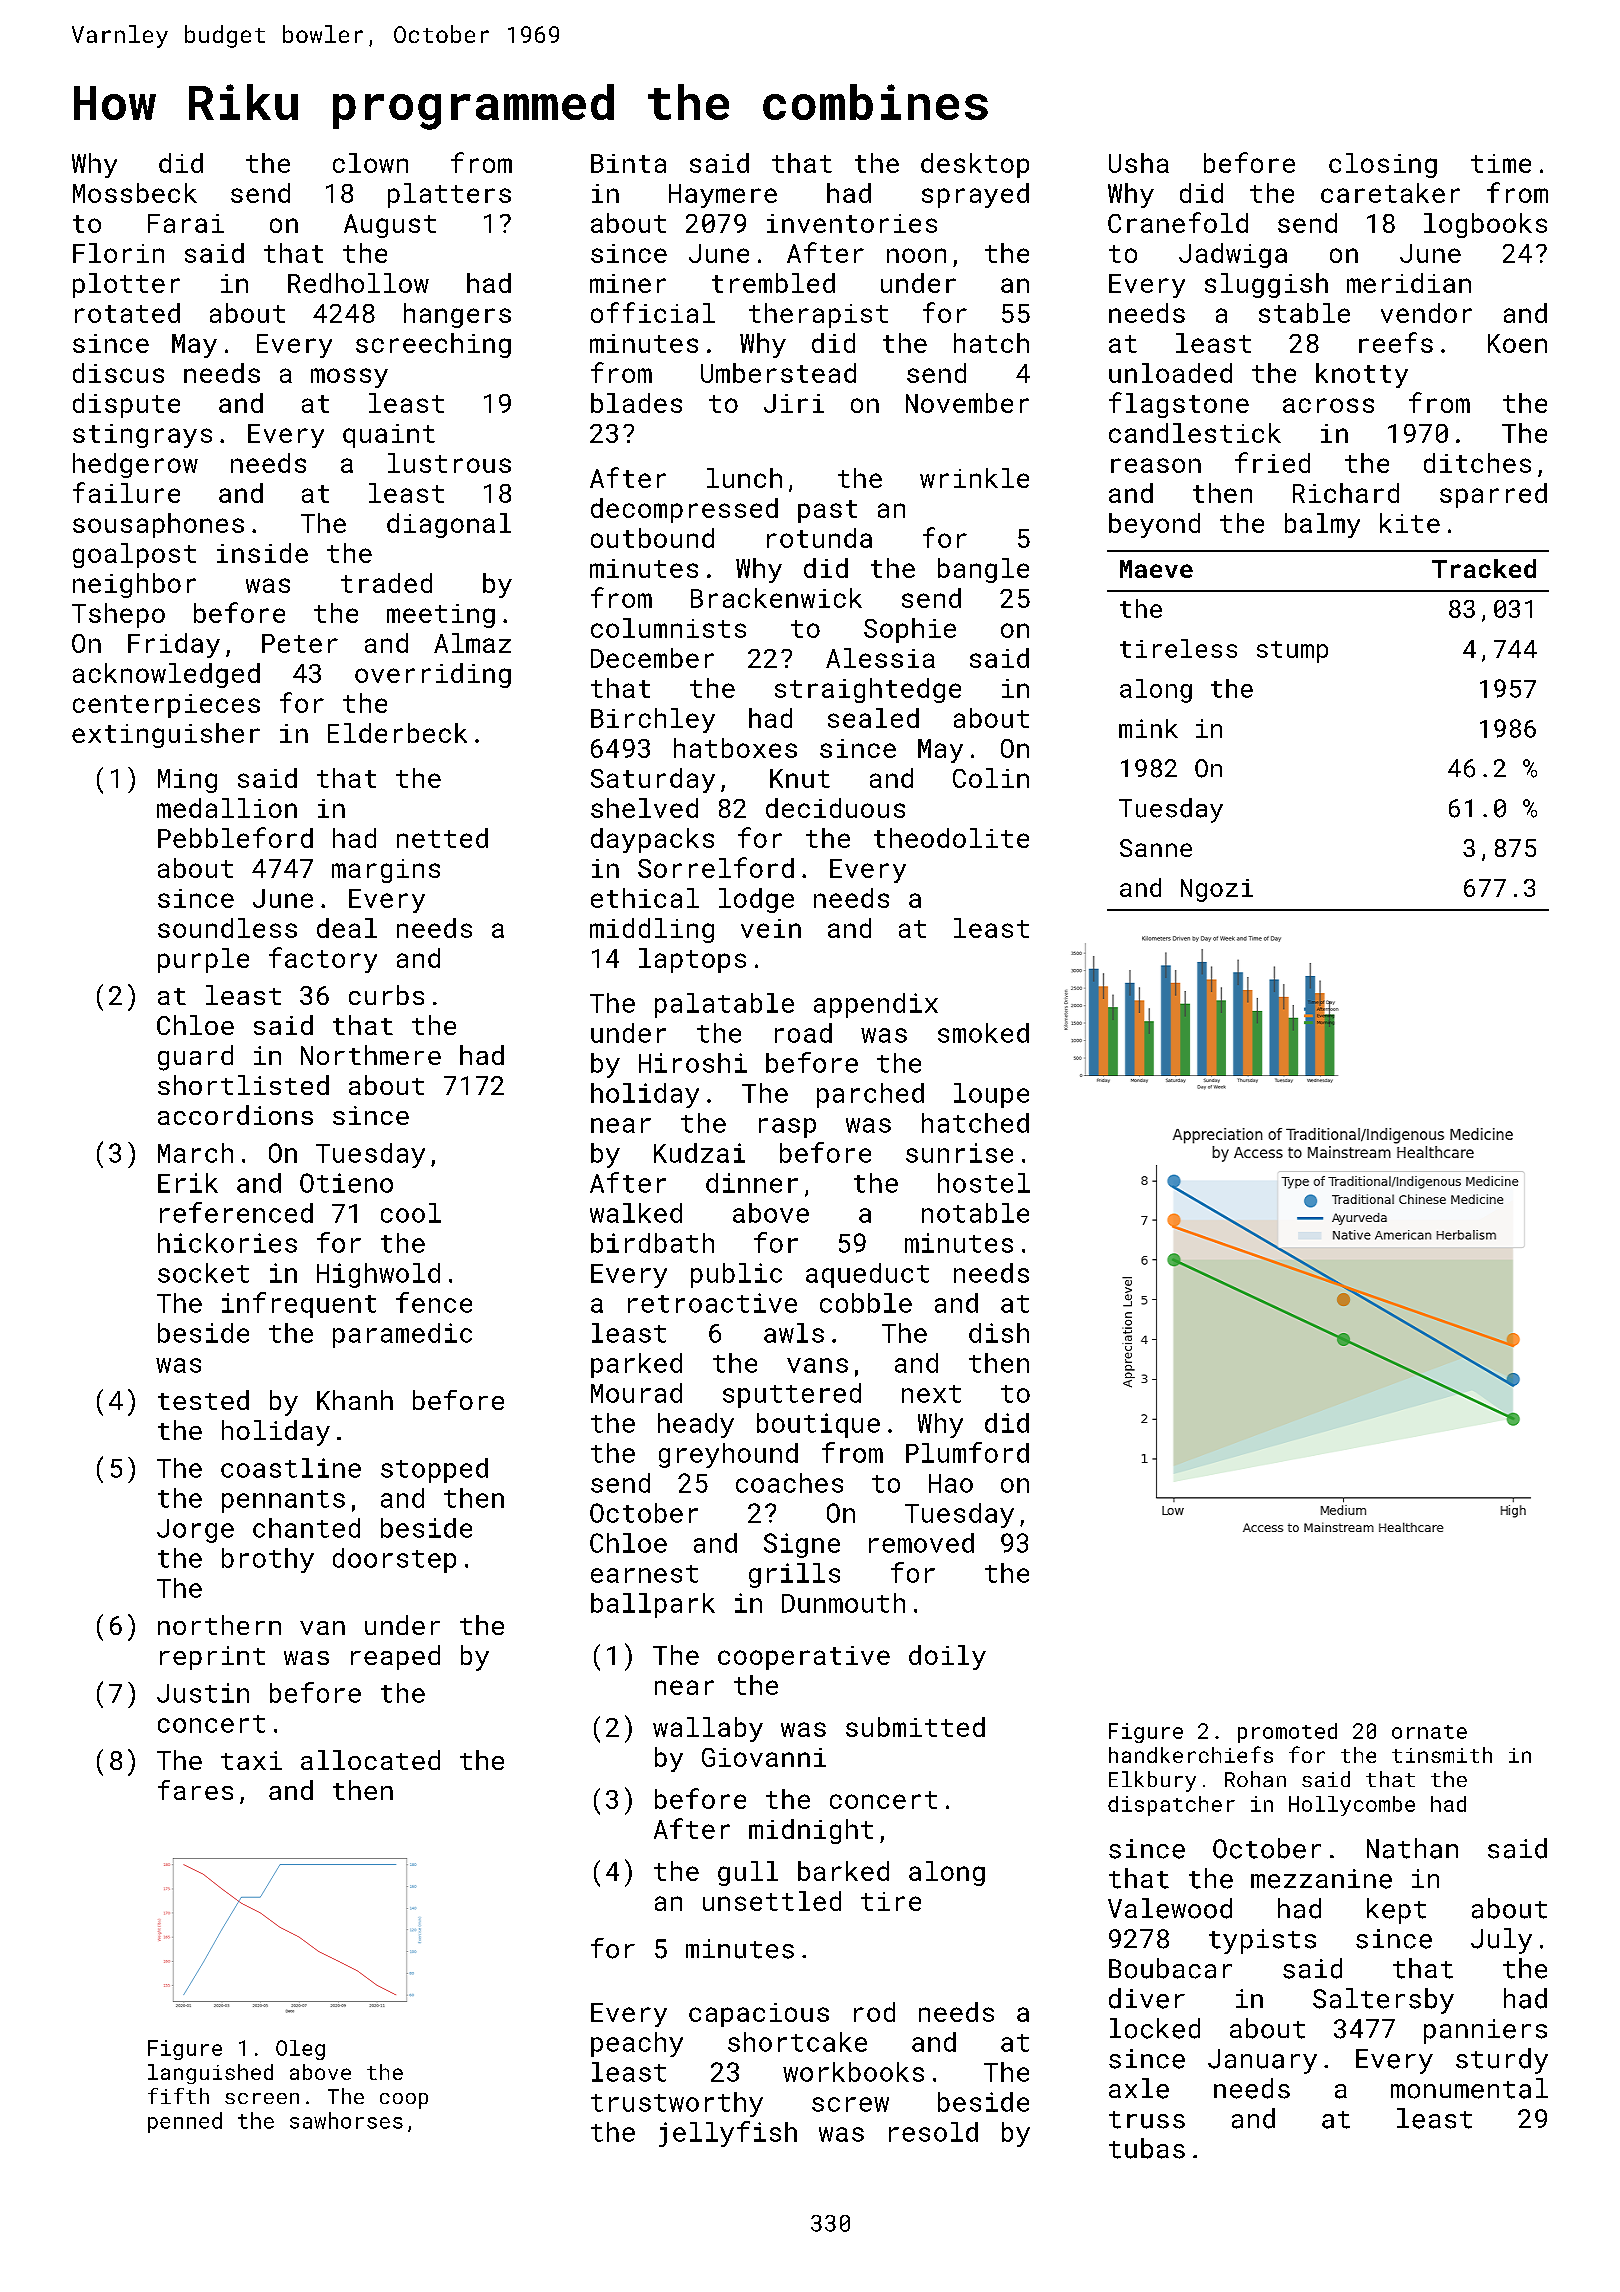  I want to click on Mossbeck, so click(135, 193).
